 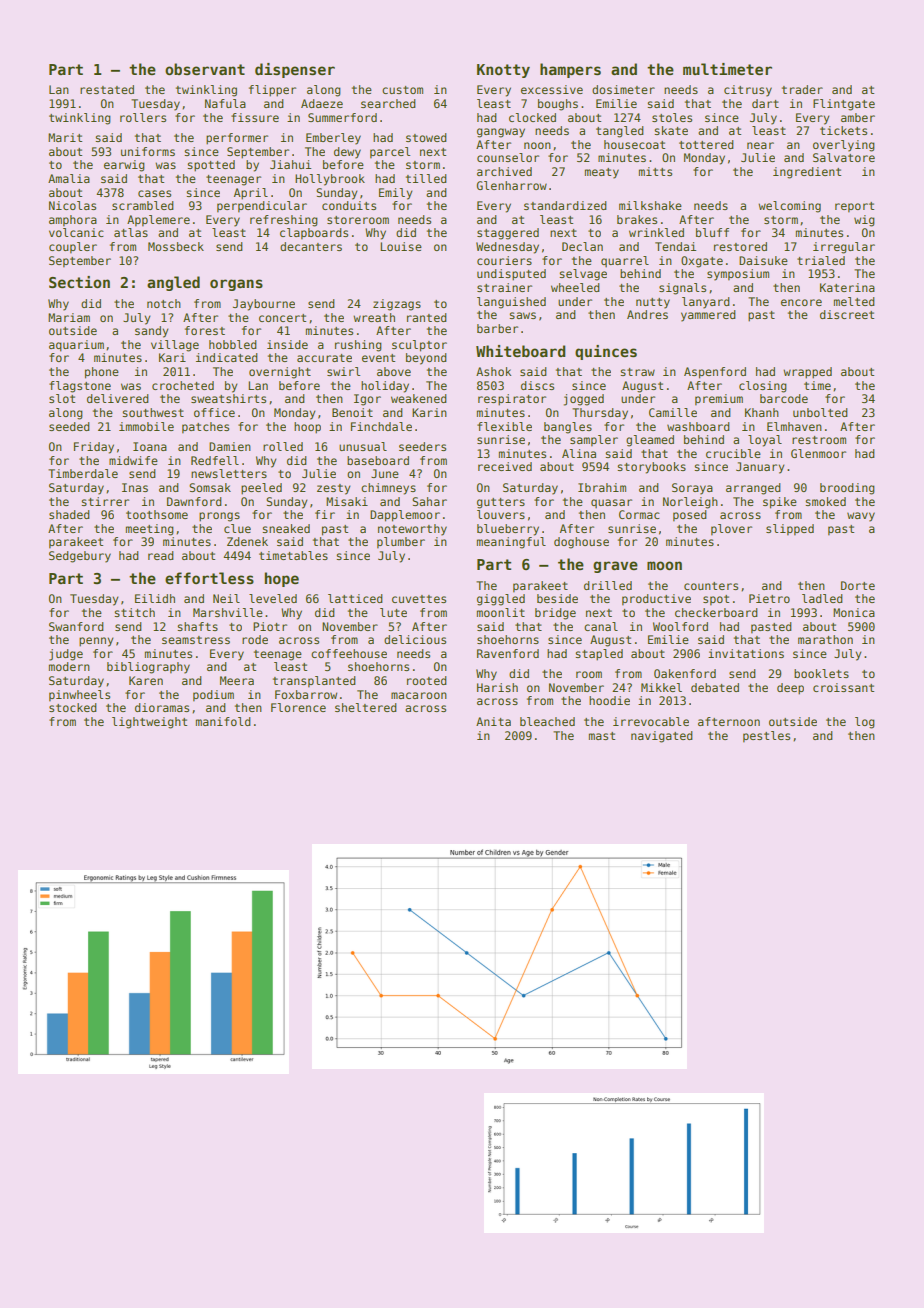 I want to click on sandy, so click(x=151, y=332).
